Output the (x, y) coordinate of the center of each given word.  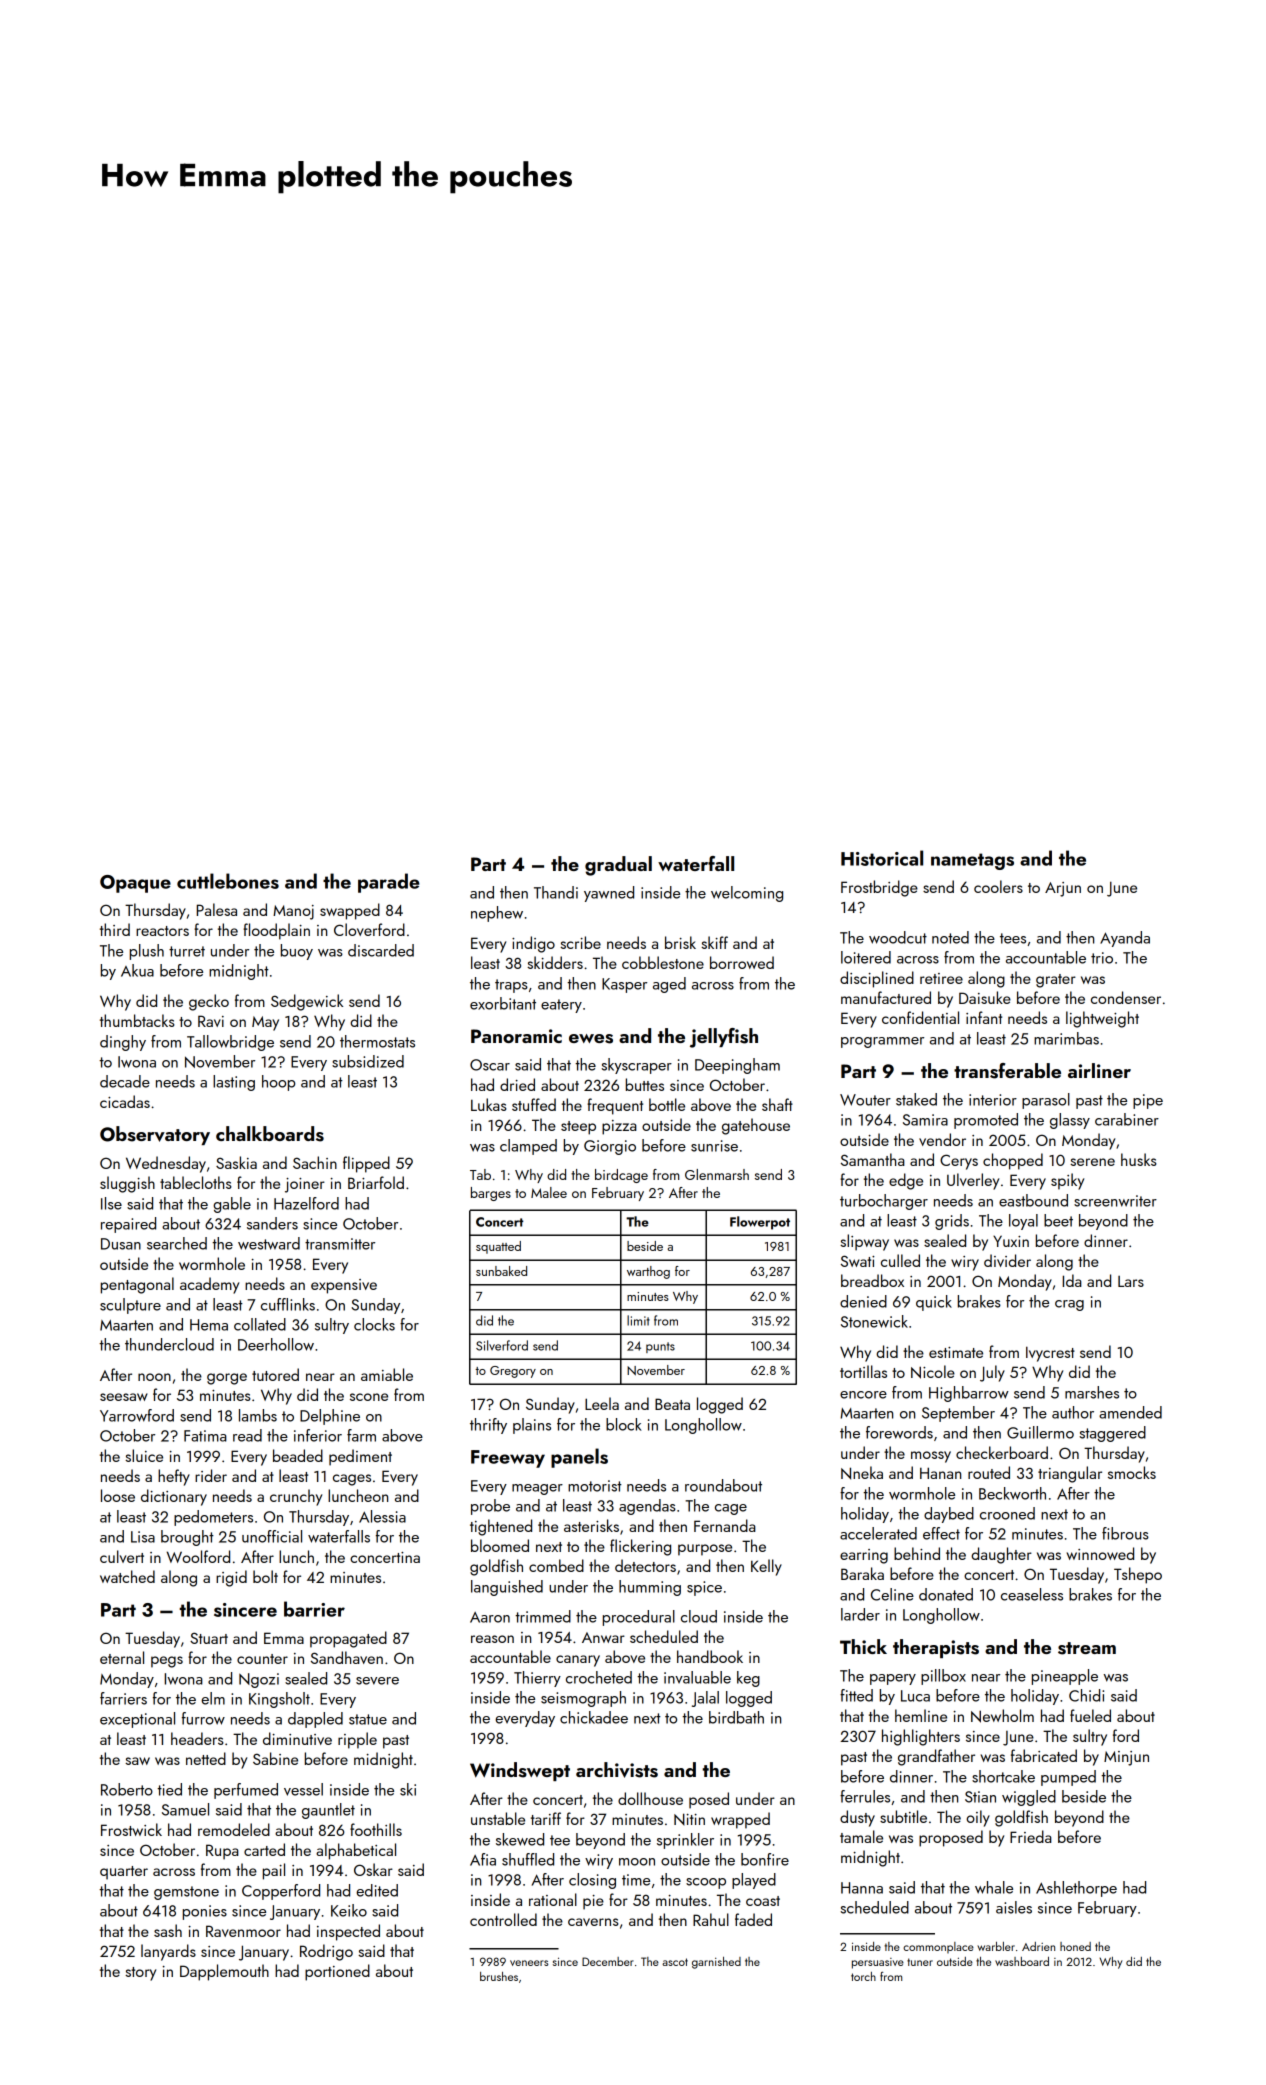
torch (863, 1976)
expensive (344, 1286)
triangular (1070, 1474)
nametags (972, 861)
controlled (503, 1919)
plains (532, 1426)
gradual (618, 866)
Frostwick (131, 1829)
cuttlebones (228, 881)
